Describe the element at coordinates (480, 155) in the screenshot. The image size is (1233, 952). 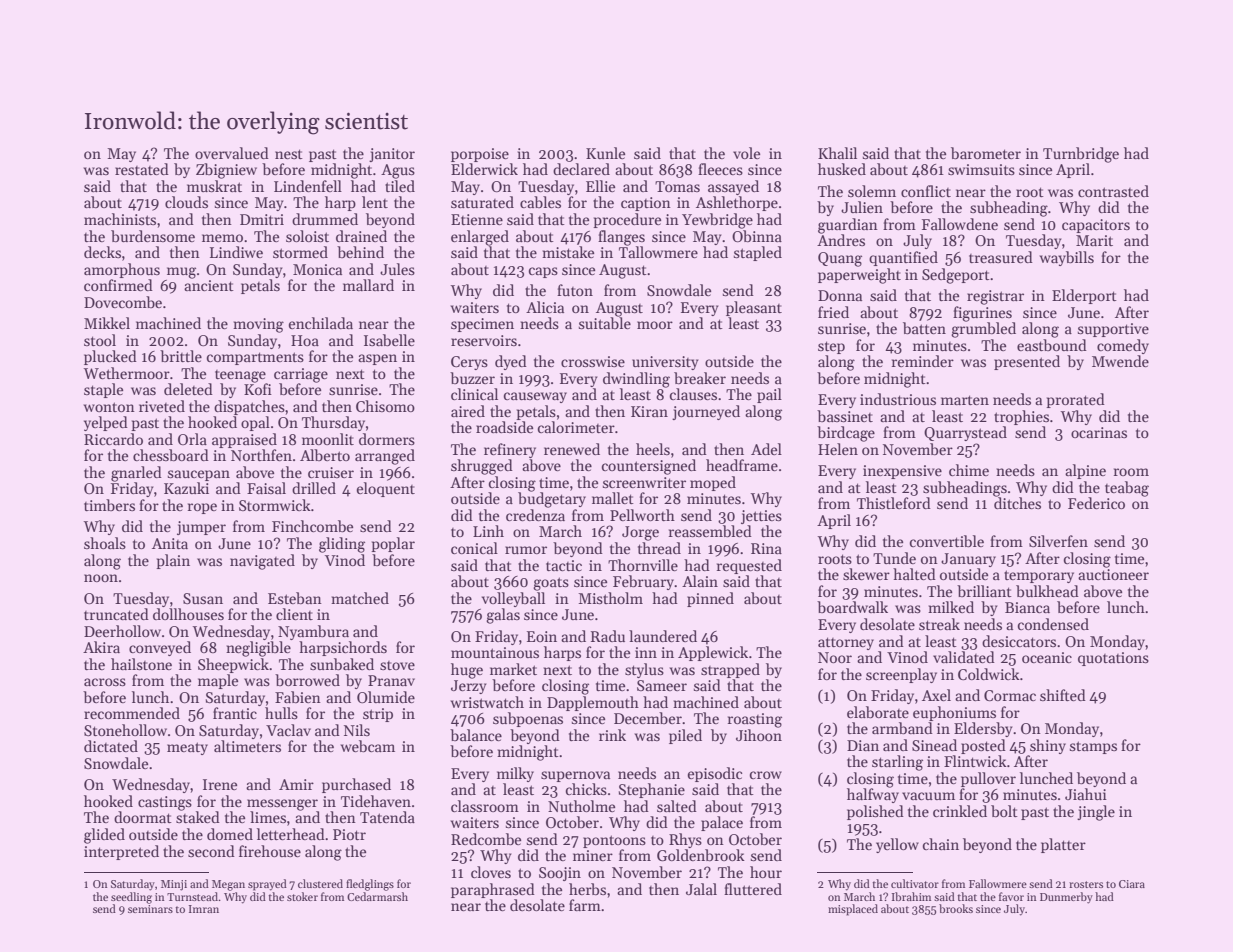
I see `porpoise` at that location.
